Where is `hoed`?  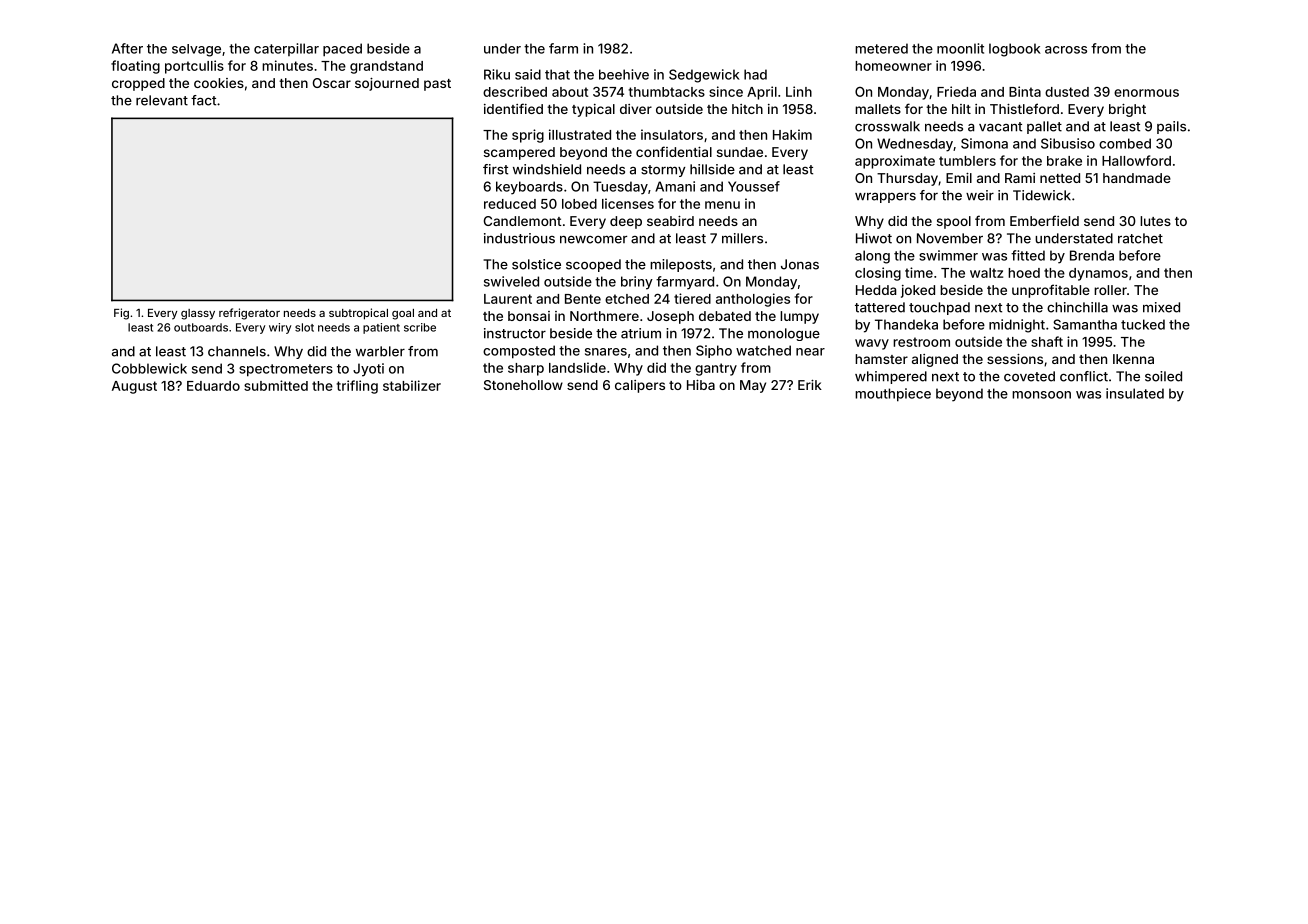 hoed is located at coordinates (1024, 273).
